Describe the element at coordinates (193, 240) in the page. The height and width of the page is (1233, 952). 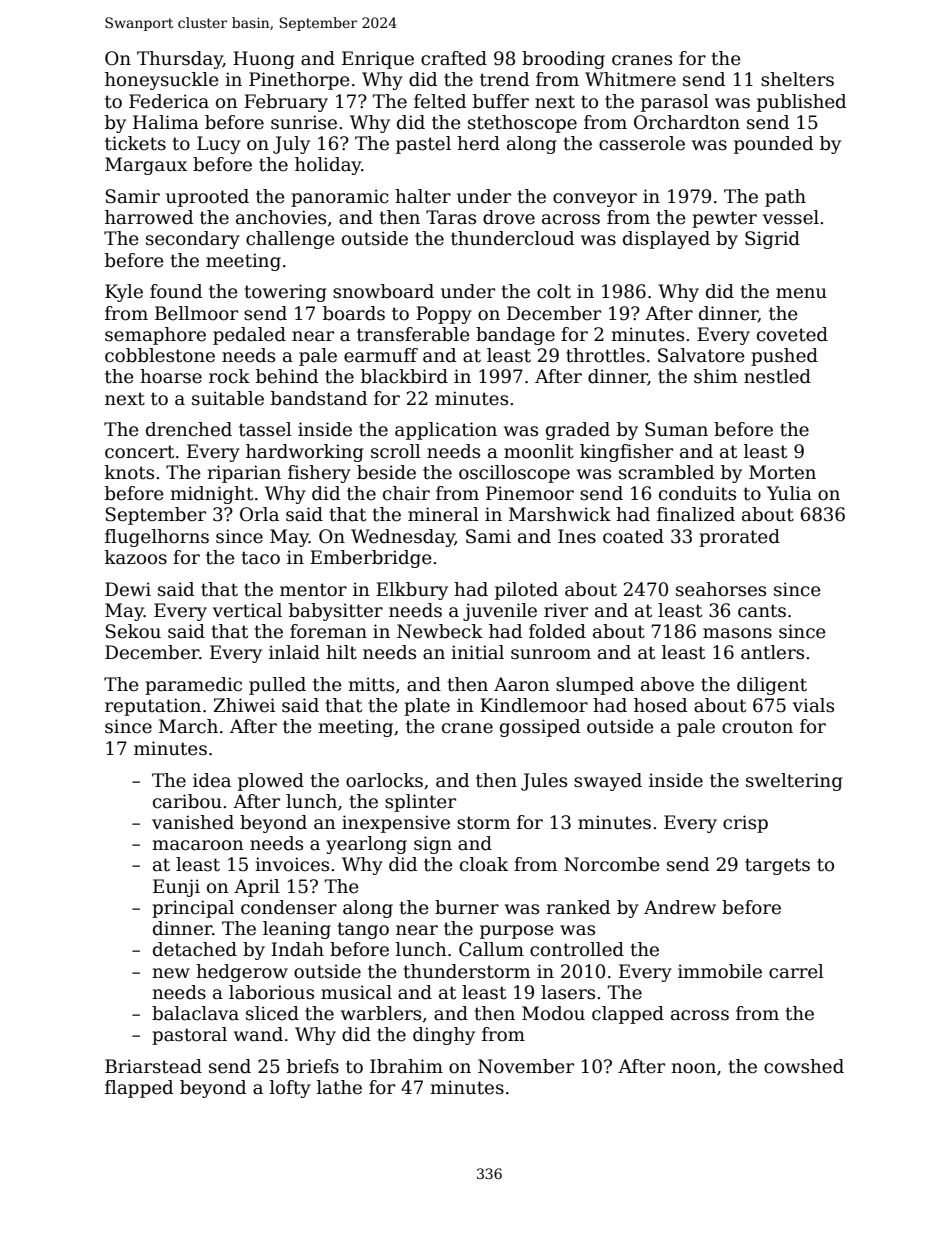
I see `secondary` at that location.
